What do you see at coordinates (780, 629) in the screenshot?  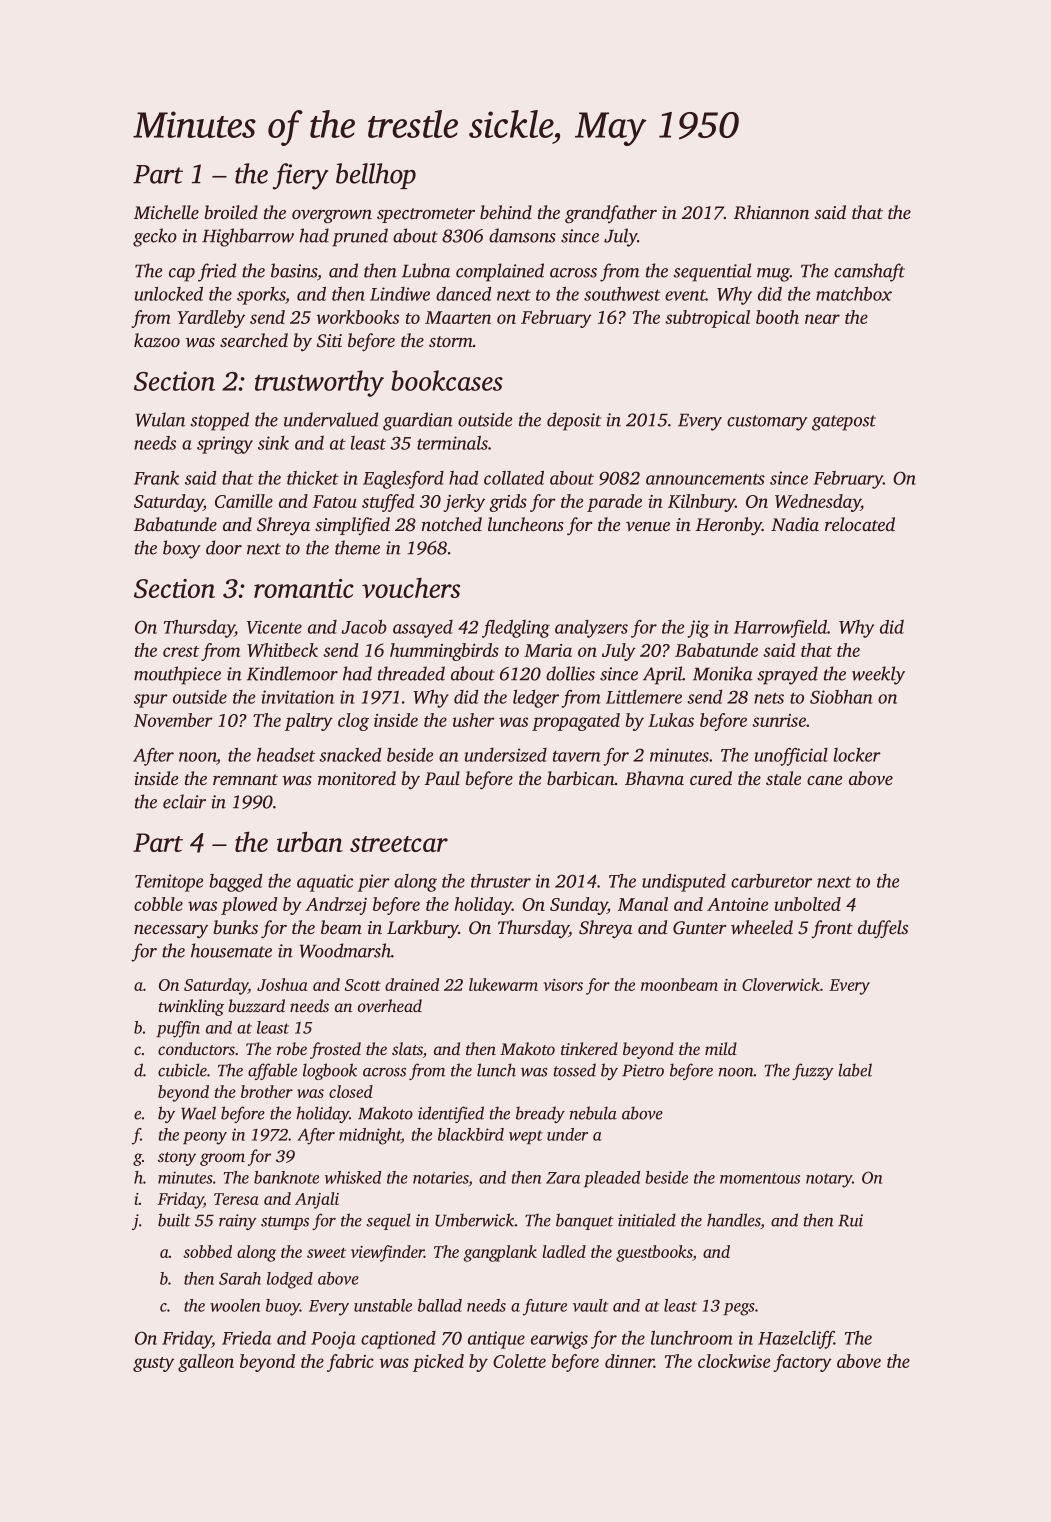 I see `Harrowfield` at bounding box center [780, 629].
